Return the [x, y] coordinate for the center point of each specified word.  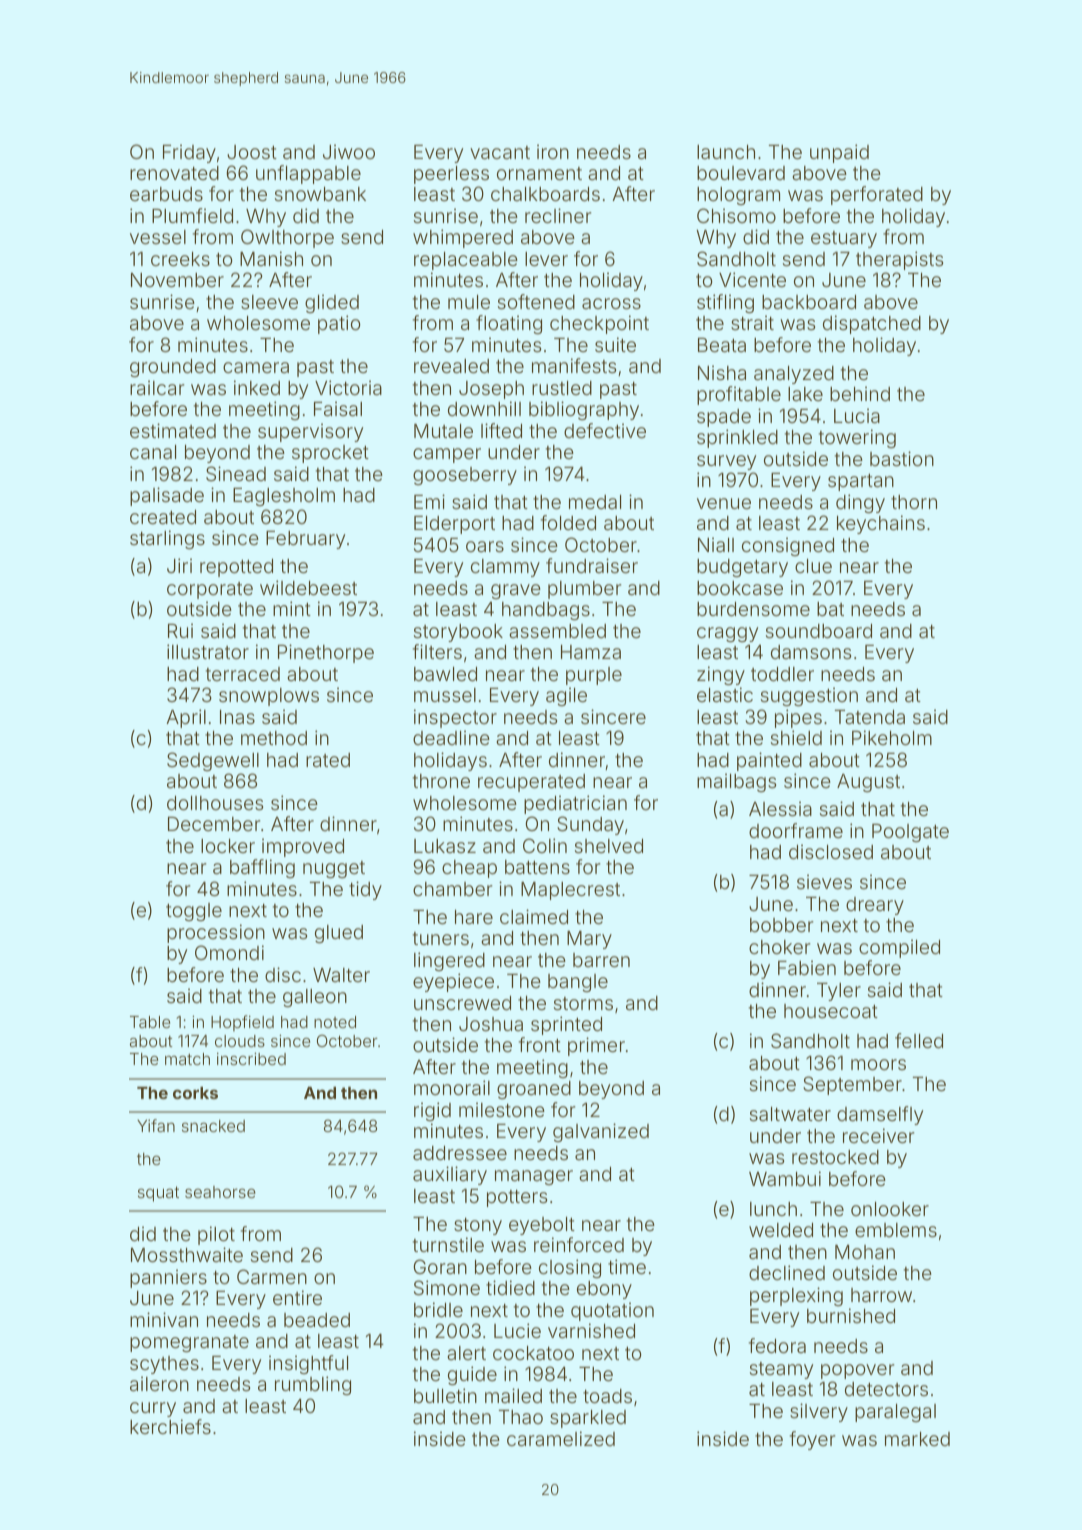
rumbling [313, 1385]
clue [813, 566]
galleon [315, 998]
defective [605, 430]
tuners [441, 938]
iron [553, 151]
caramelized [561, 1438]
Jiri [179, 565]
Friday [189, 153]
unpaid [839, 153]
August [868, 783]
